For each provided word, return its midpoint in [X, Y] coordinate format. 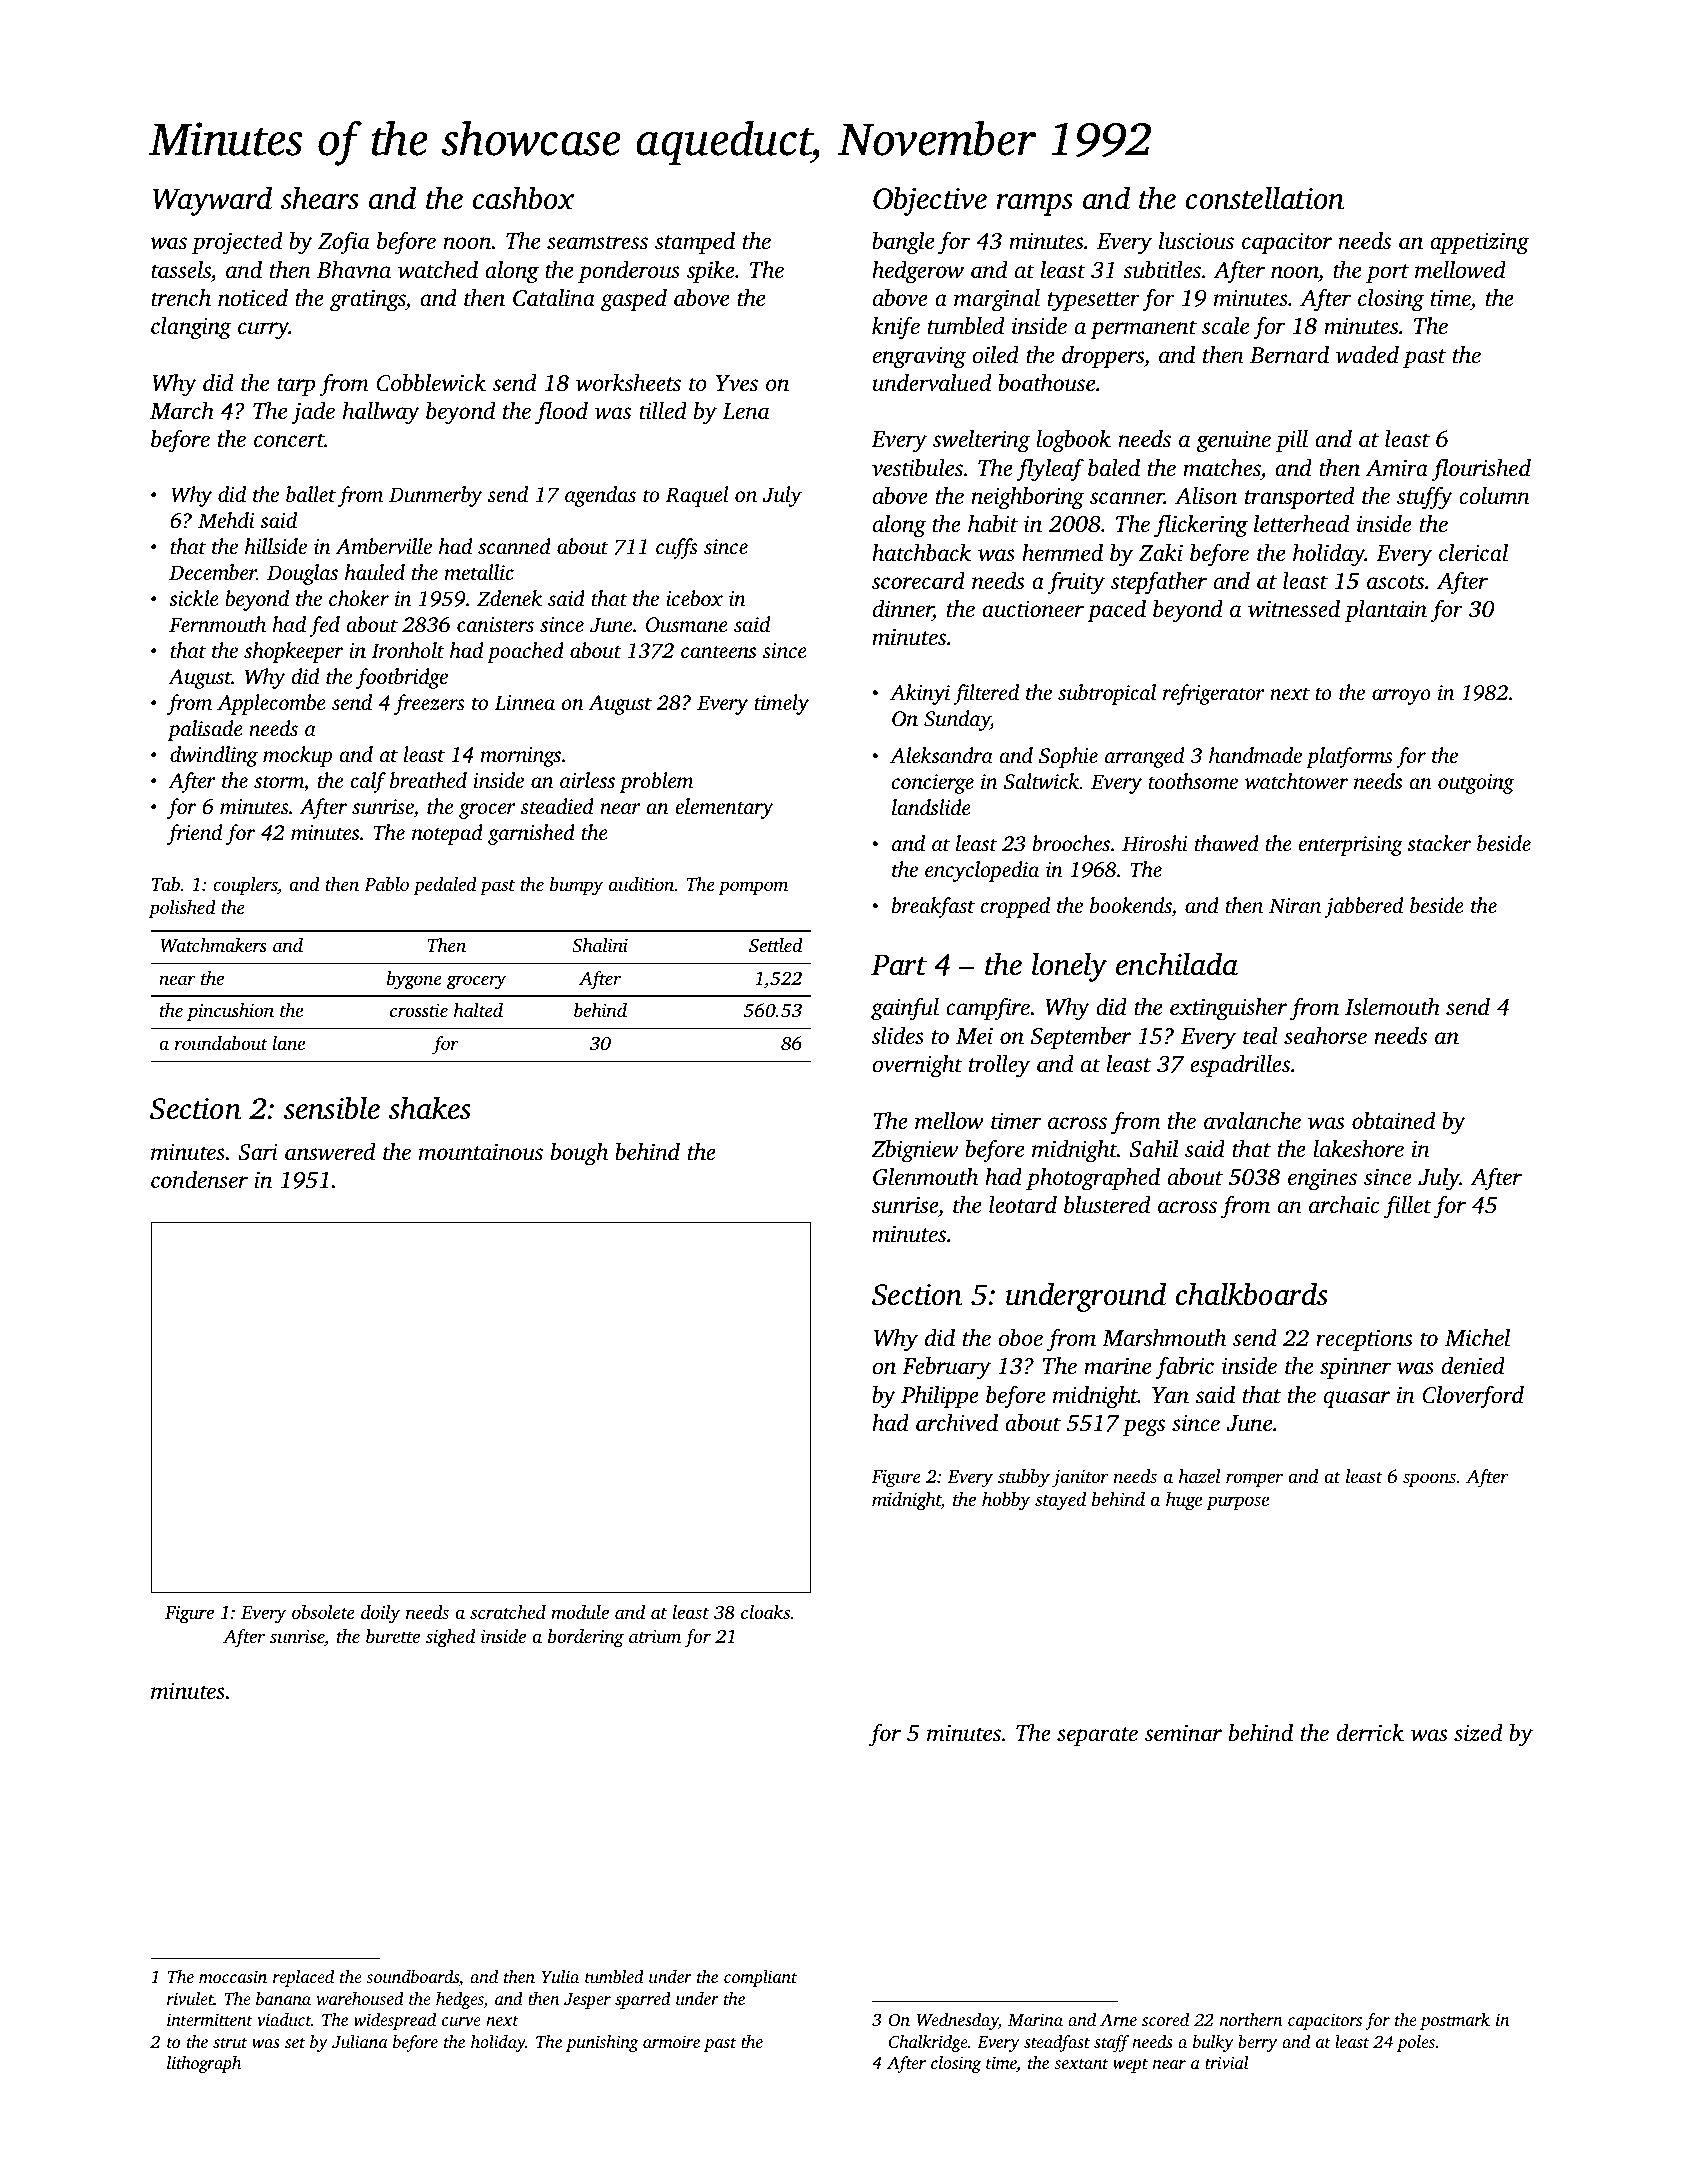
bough [579, 1154]
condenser [199, 1180]
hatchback [921, 553]
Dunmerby [435, 496]
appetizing [1479, 243]
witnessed [1294, 609]
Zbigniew [914, 1151]
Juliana [360, 2042]
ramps [1034, 205]
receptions [1364, 1340]
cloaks [765, 1612]
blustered [1107, 1205]
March [182, 411]
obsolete [323, 1612]
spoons [1429, 1480]
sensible [332, 1108]
